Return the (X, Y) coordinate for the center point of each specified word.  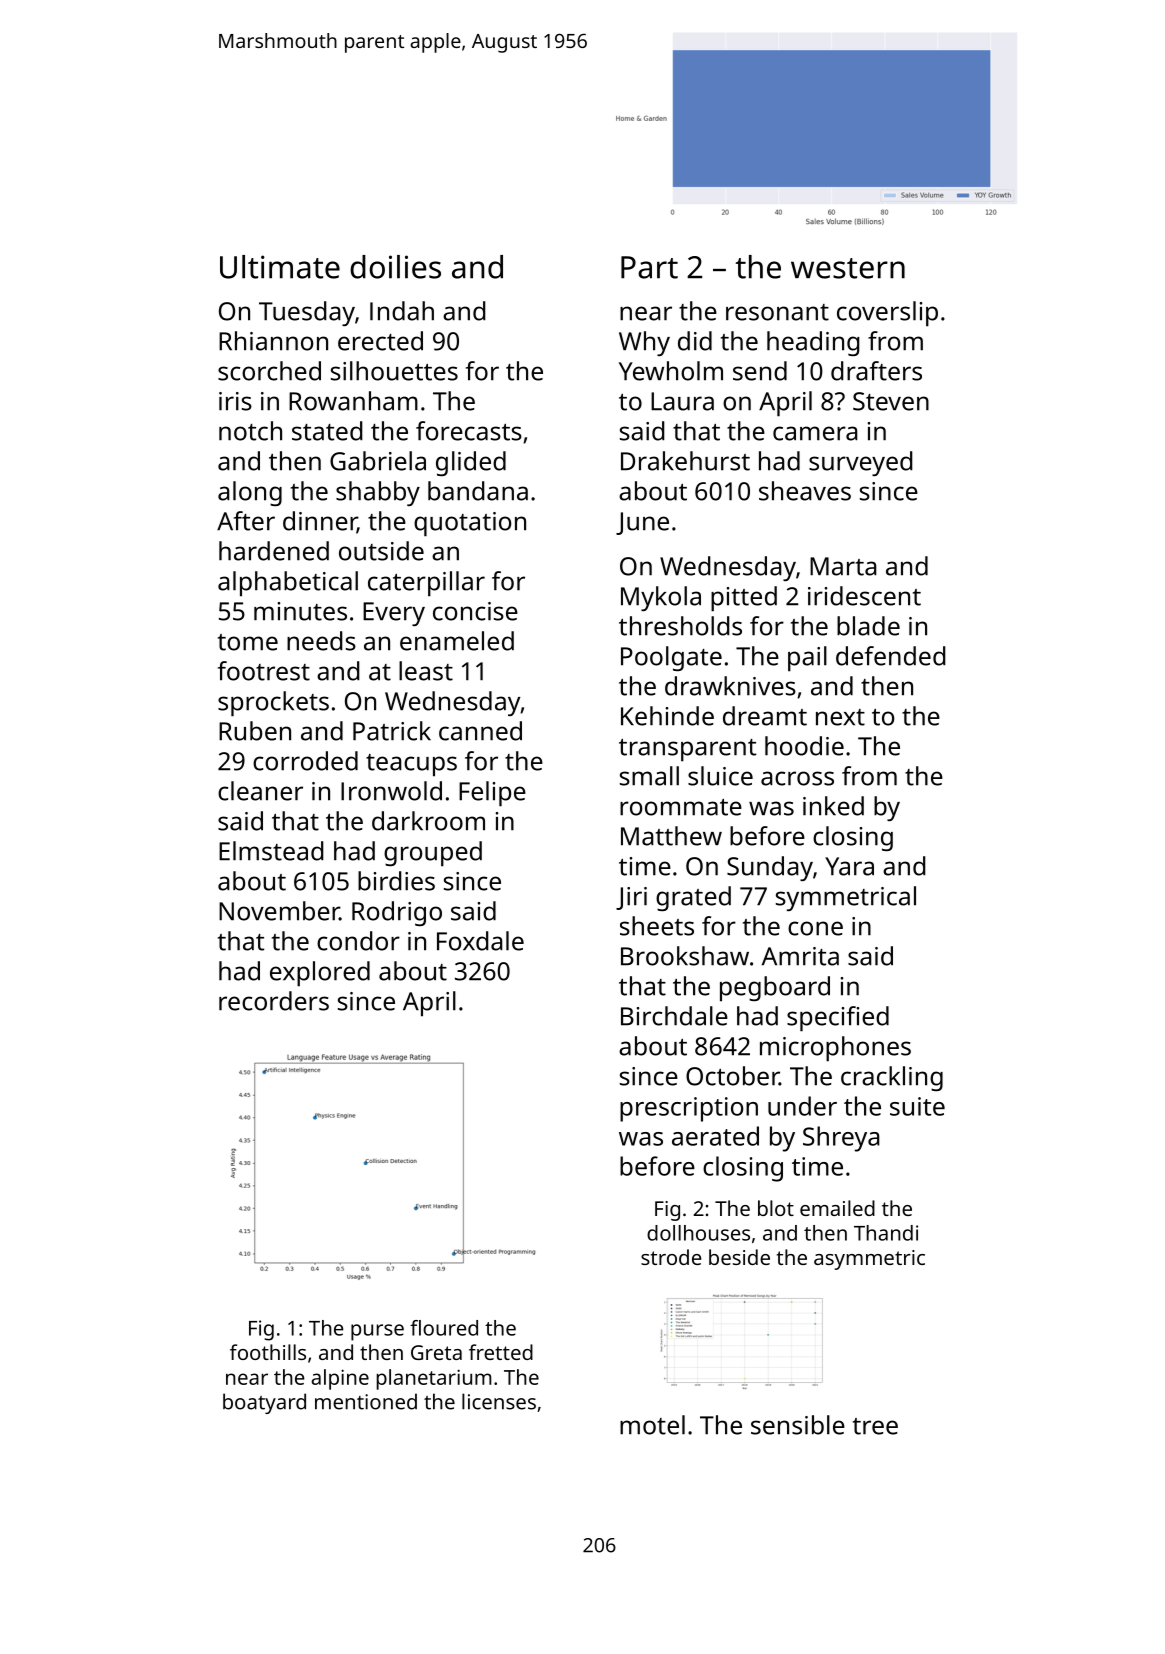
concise (475, 611)
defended (891, 656)
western (848, 268)
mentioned (366, 1401)
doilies (395, 267)
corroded (305, 761)
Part (649, 267)
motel (652, 1425)
